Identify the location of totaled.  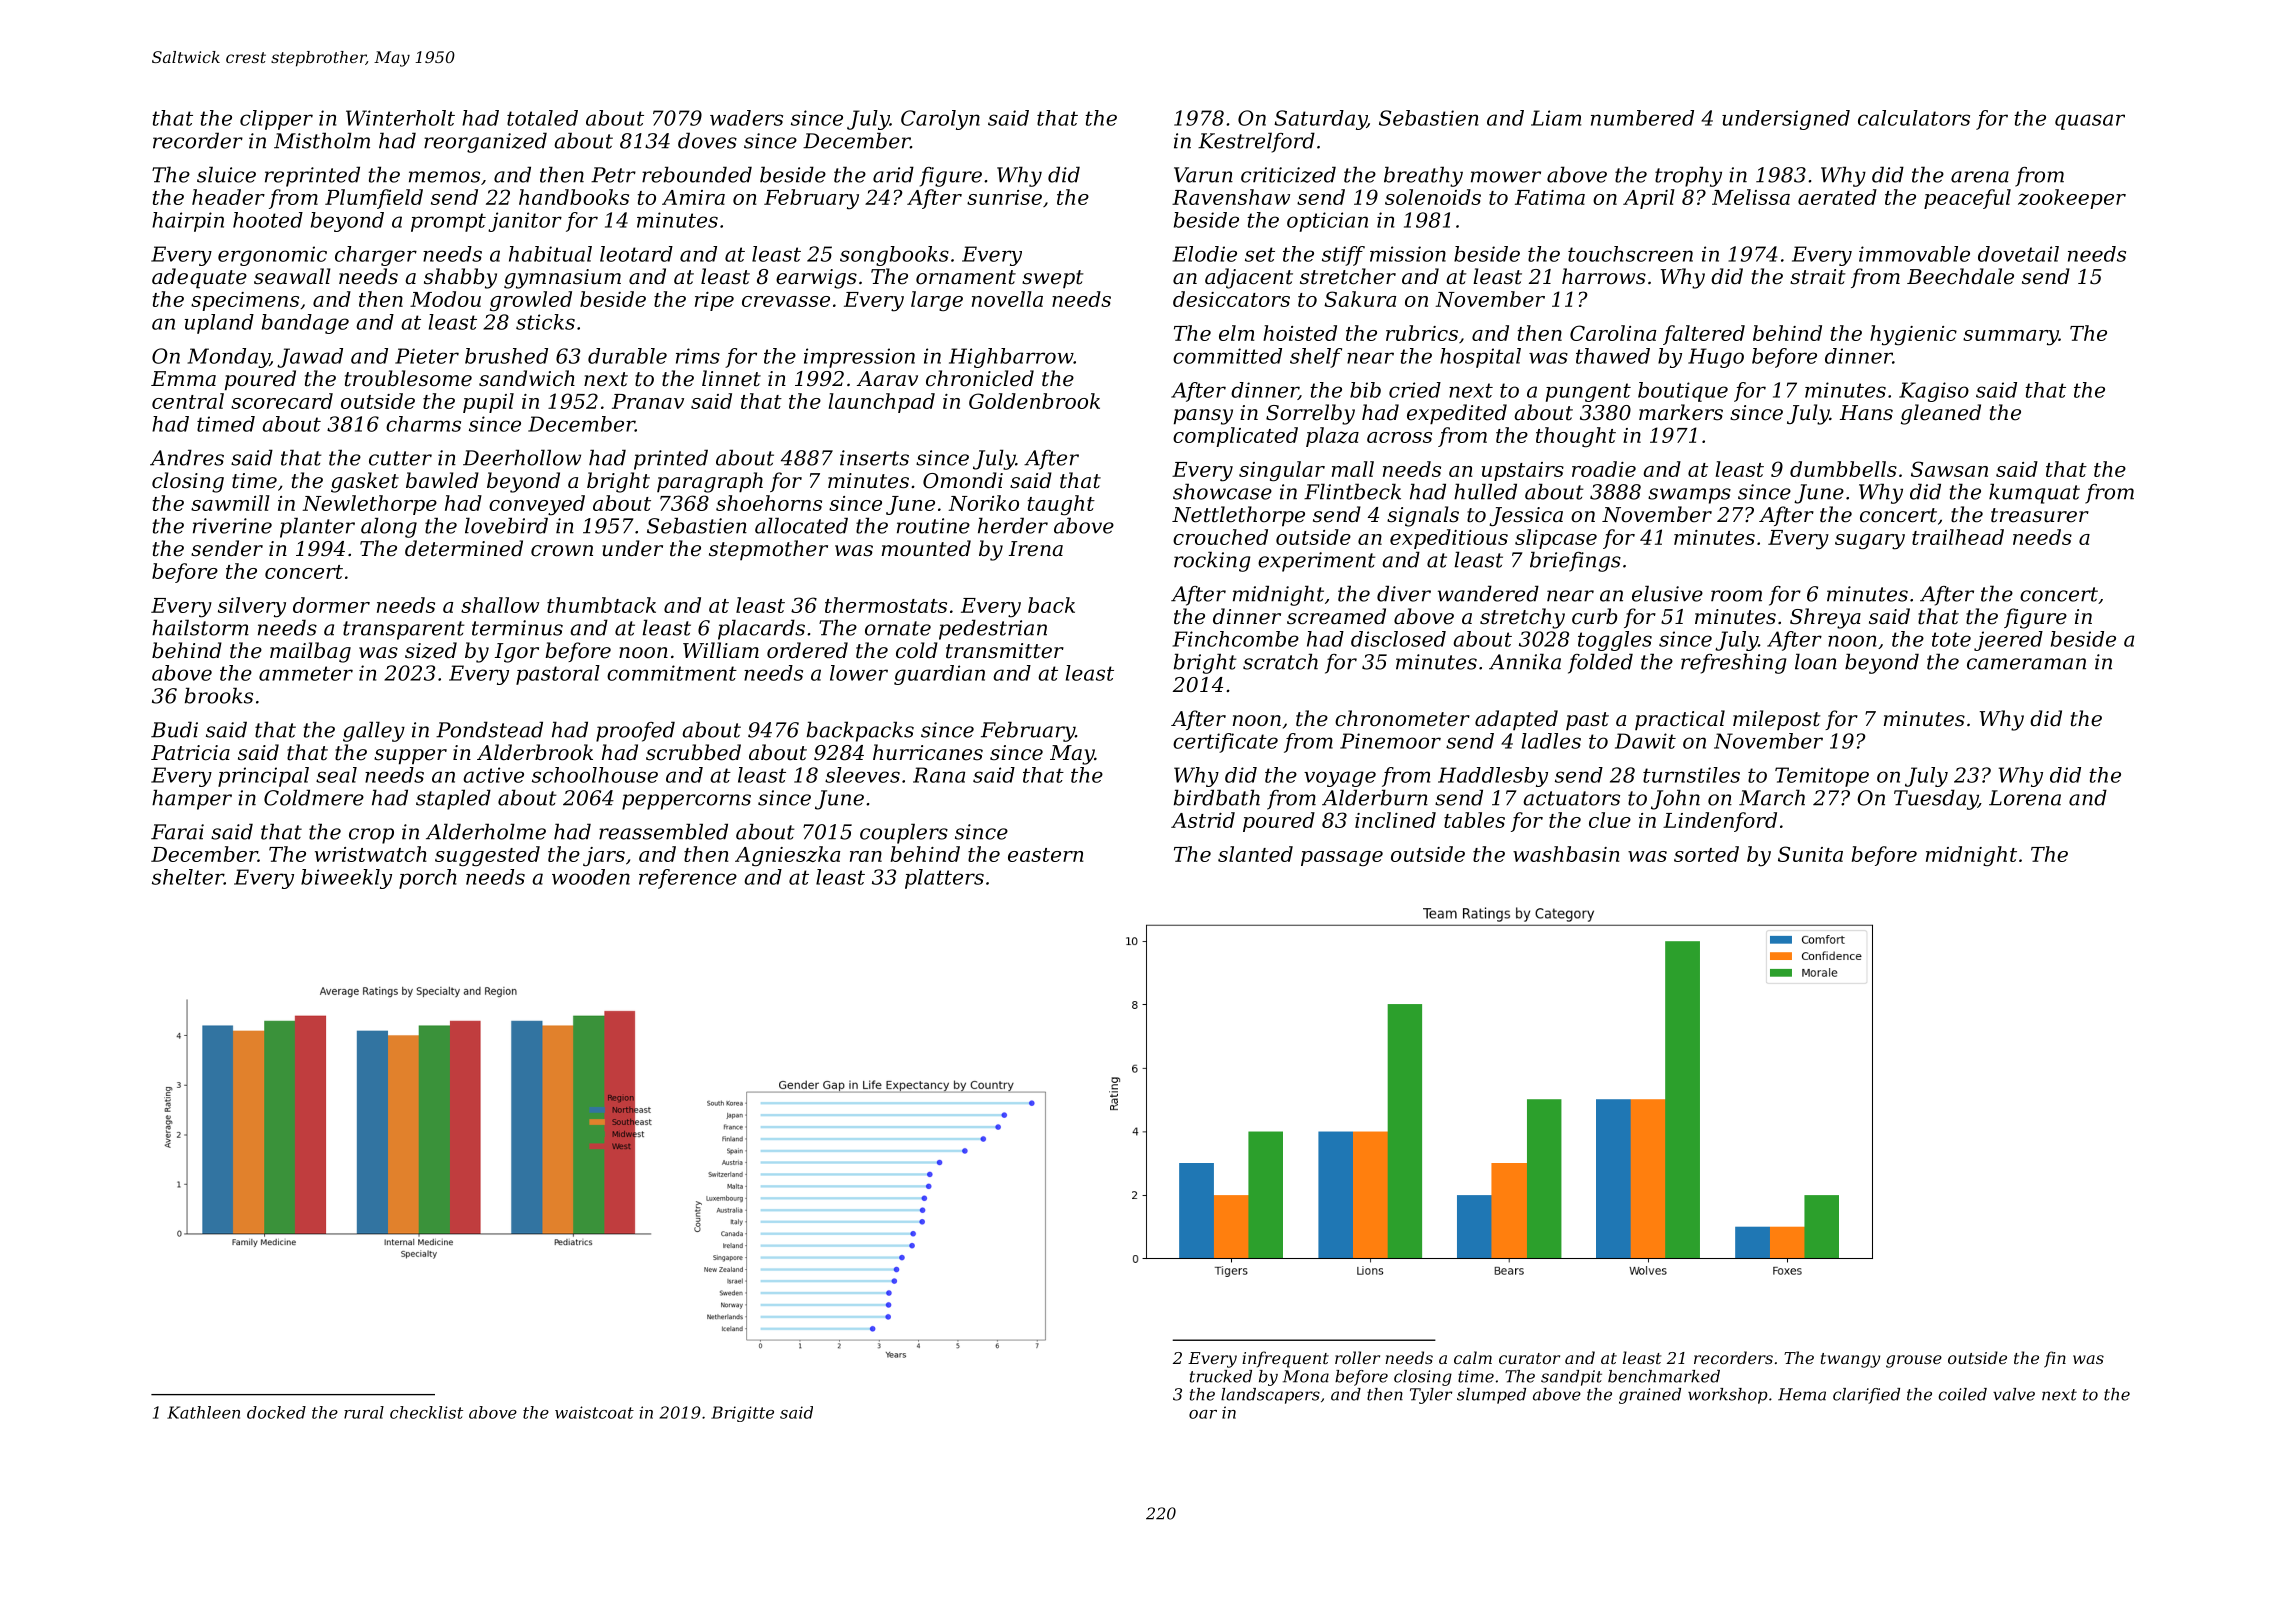
(542, 118).
